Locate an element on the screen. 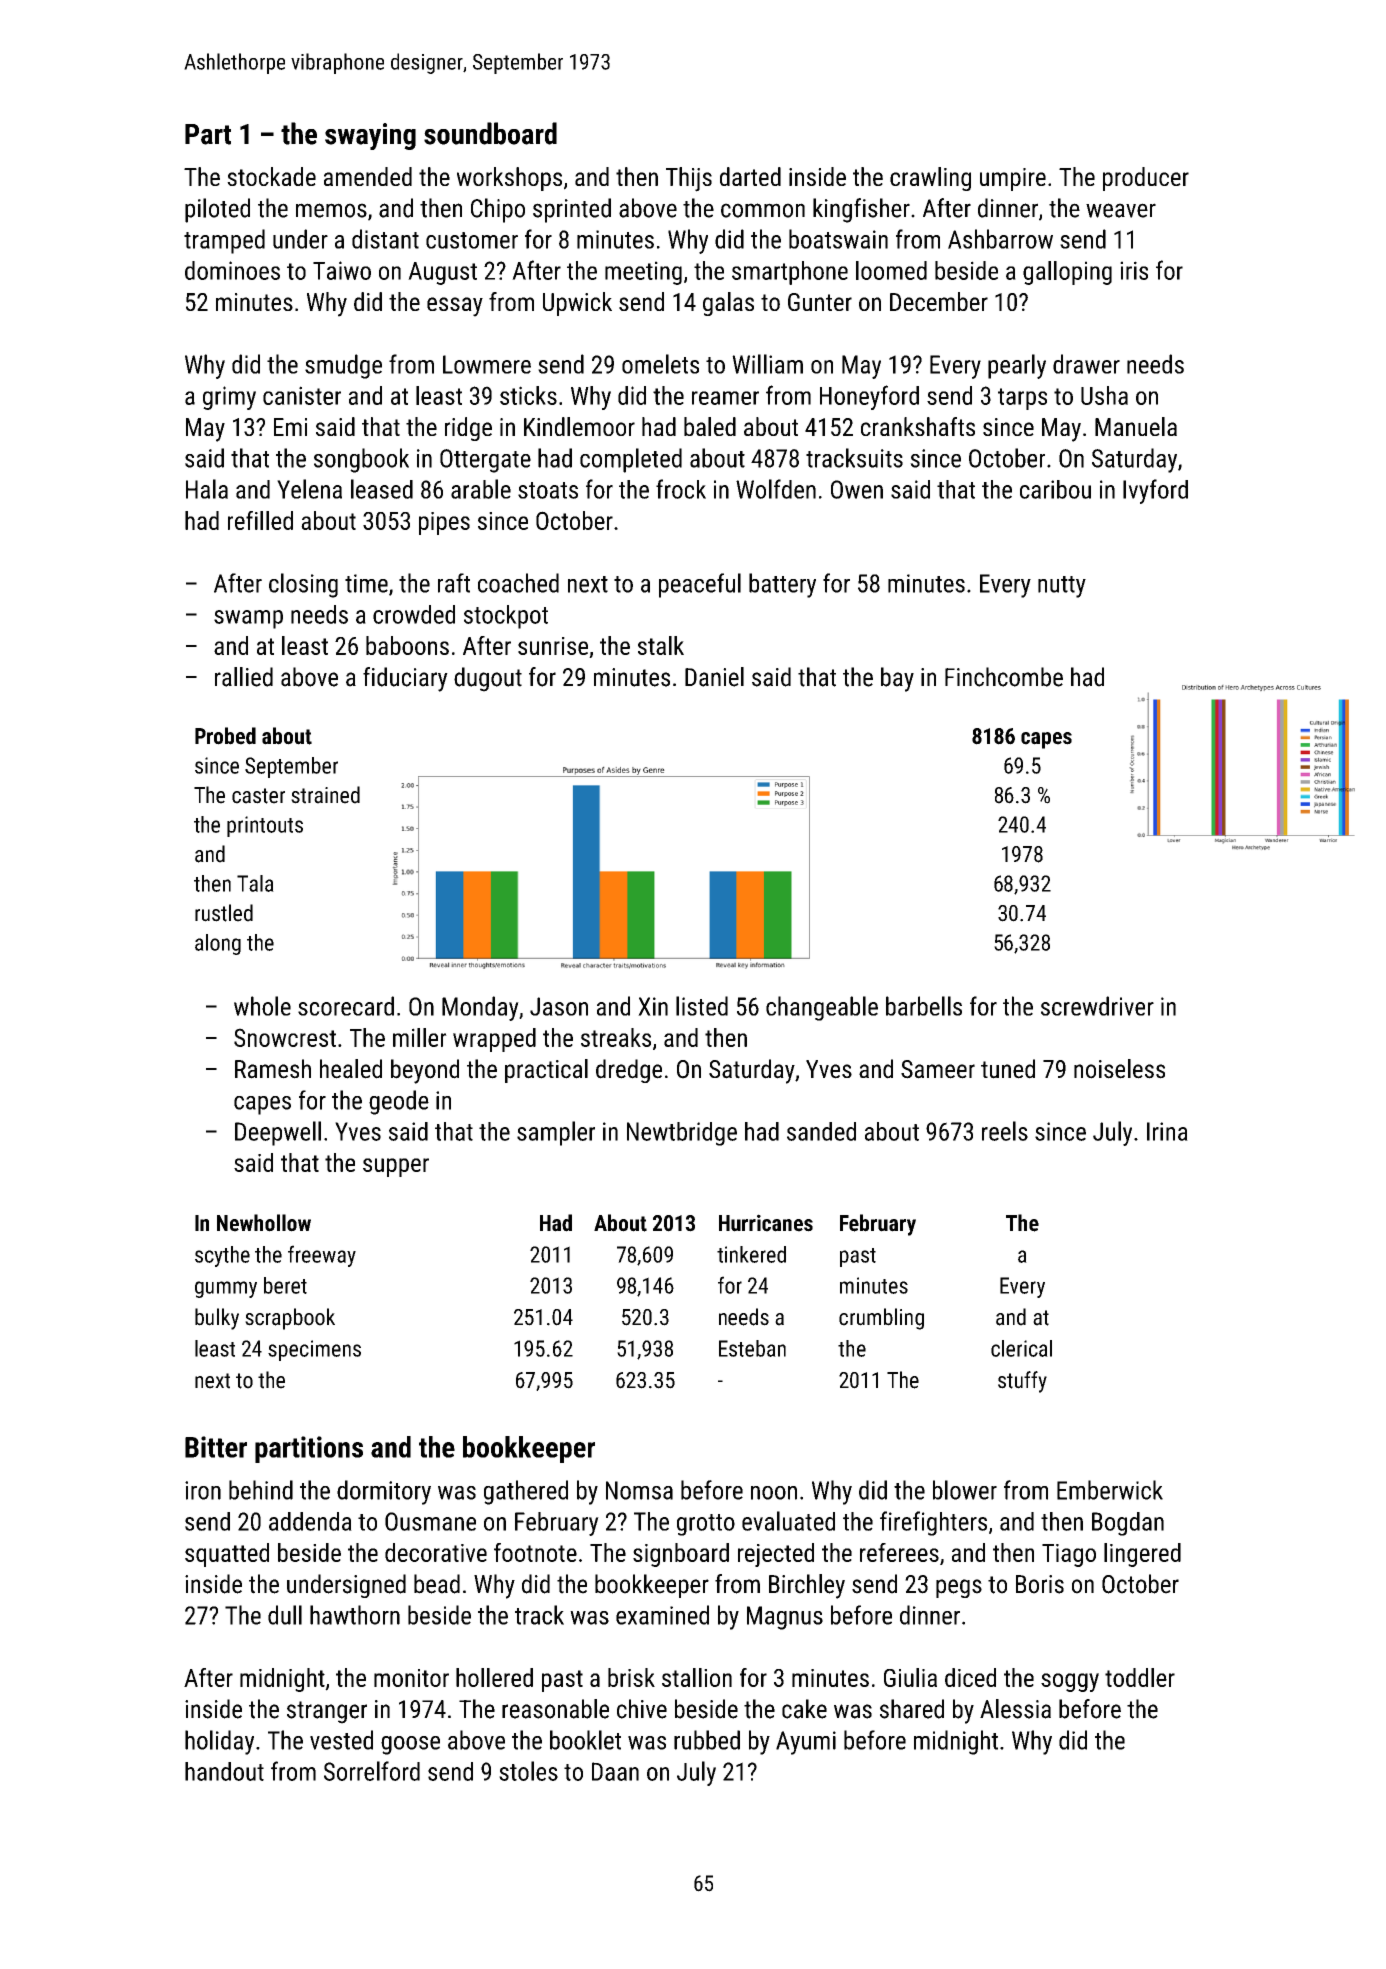  sprinted is located at coordinates (572, 210).
